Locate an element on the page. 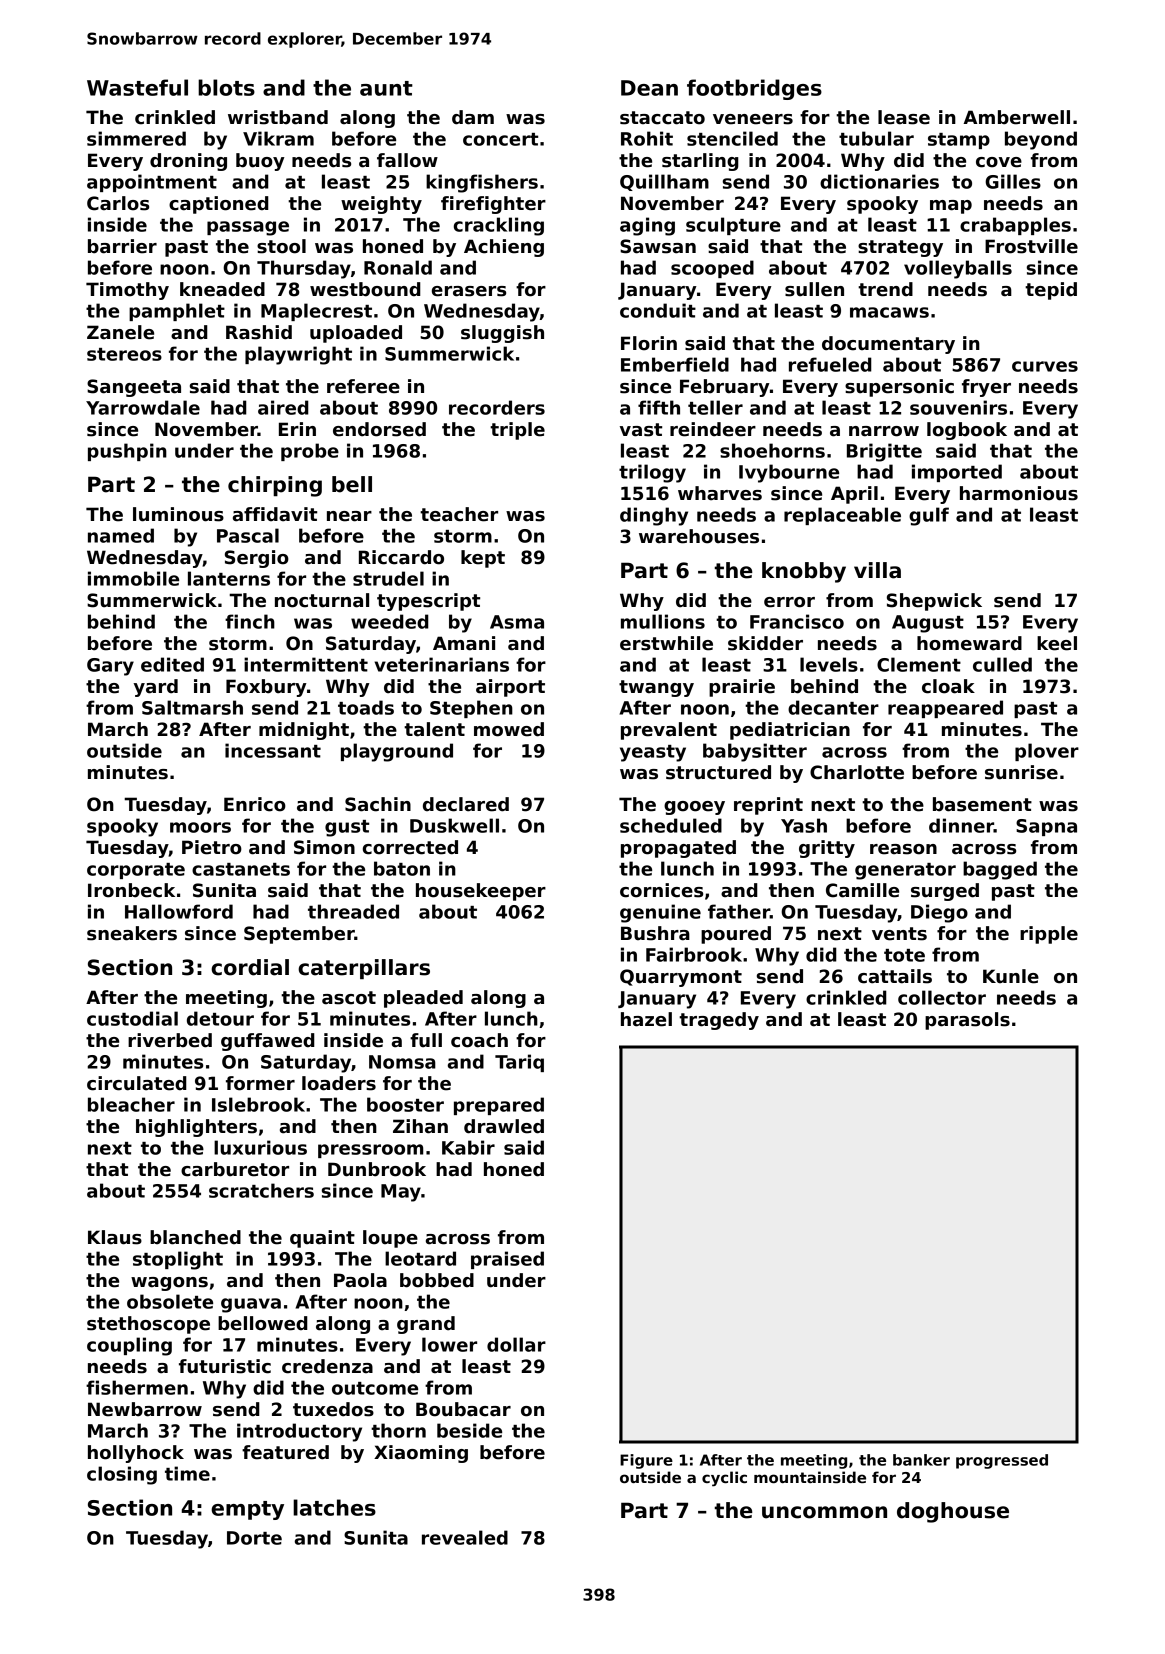 The image size is (1165, 1654). Bushra is located at coordinates (655, 933).
